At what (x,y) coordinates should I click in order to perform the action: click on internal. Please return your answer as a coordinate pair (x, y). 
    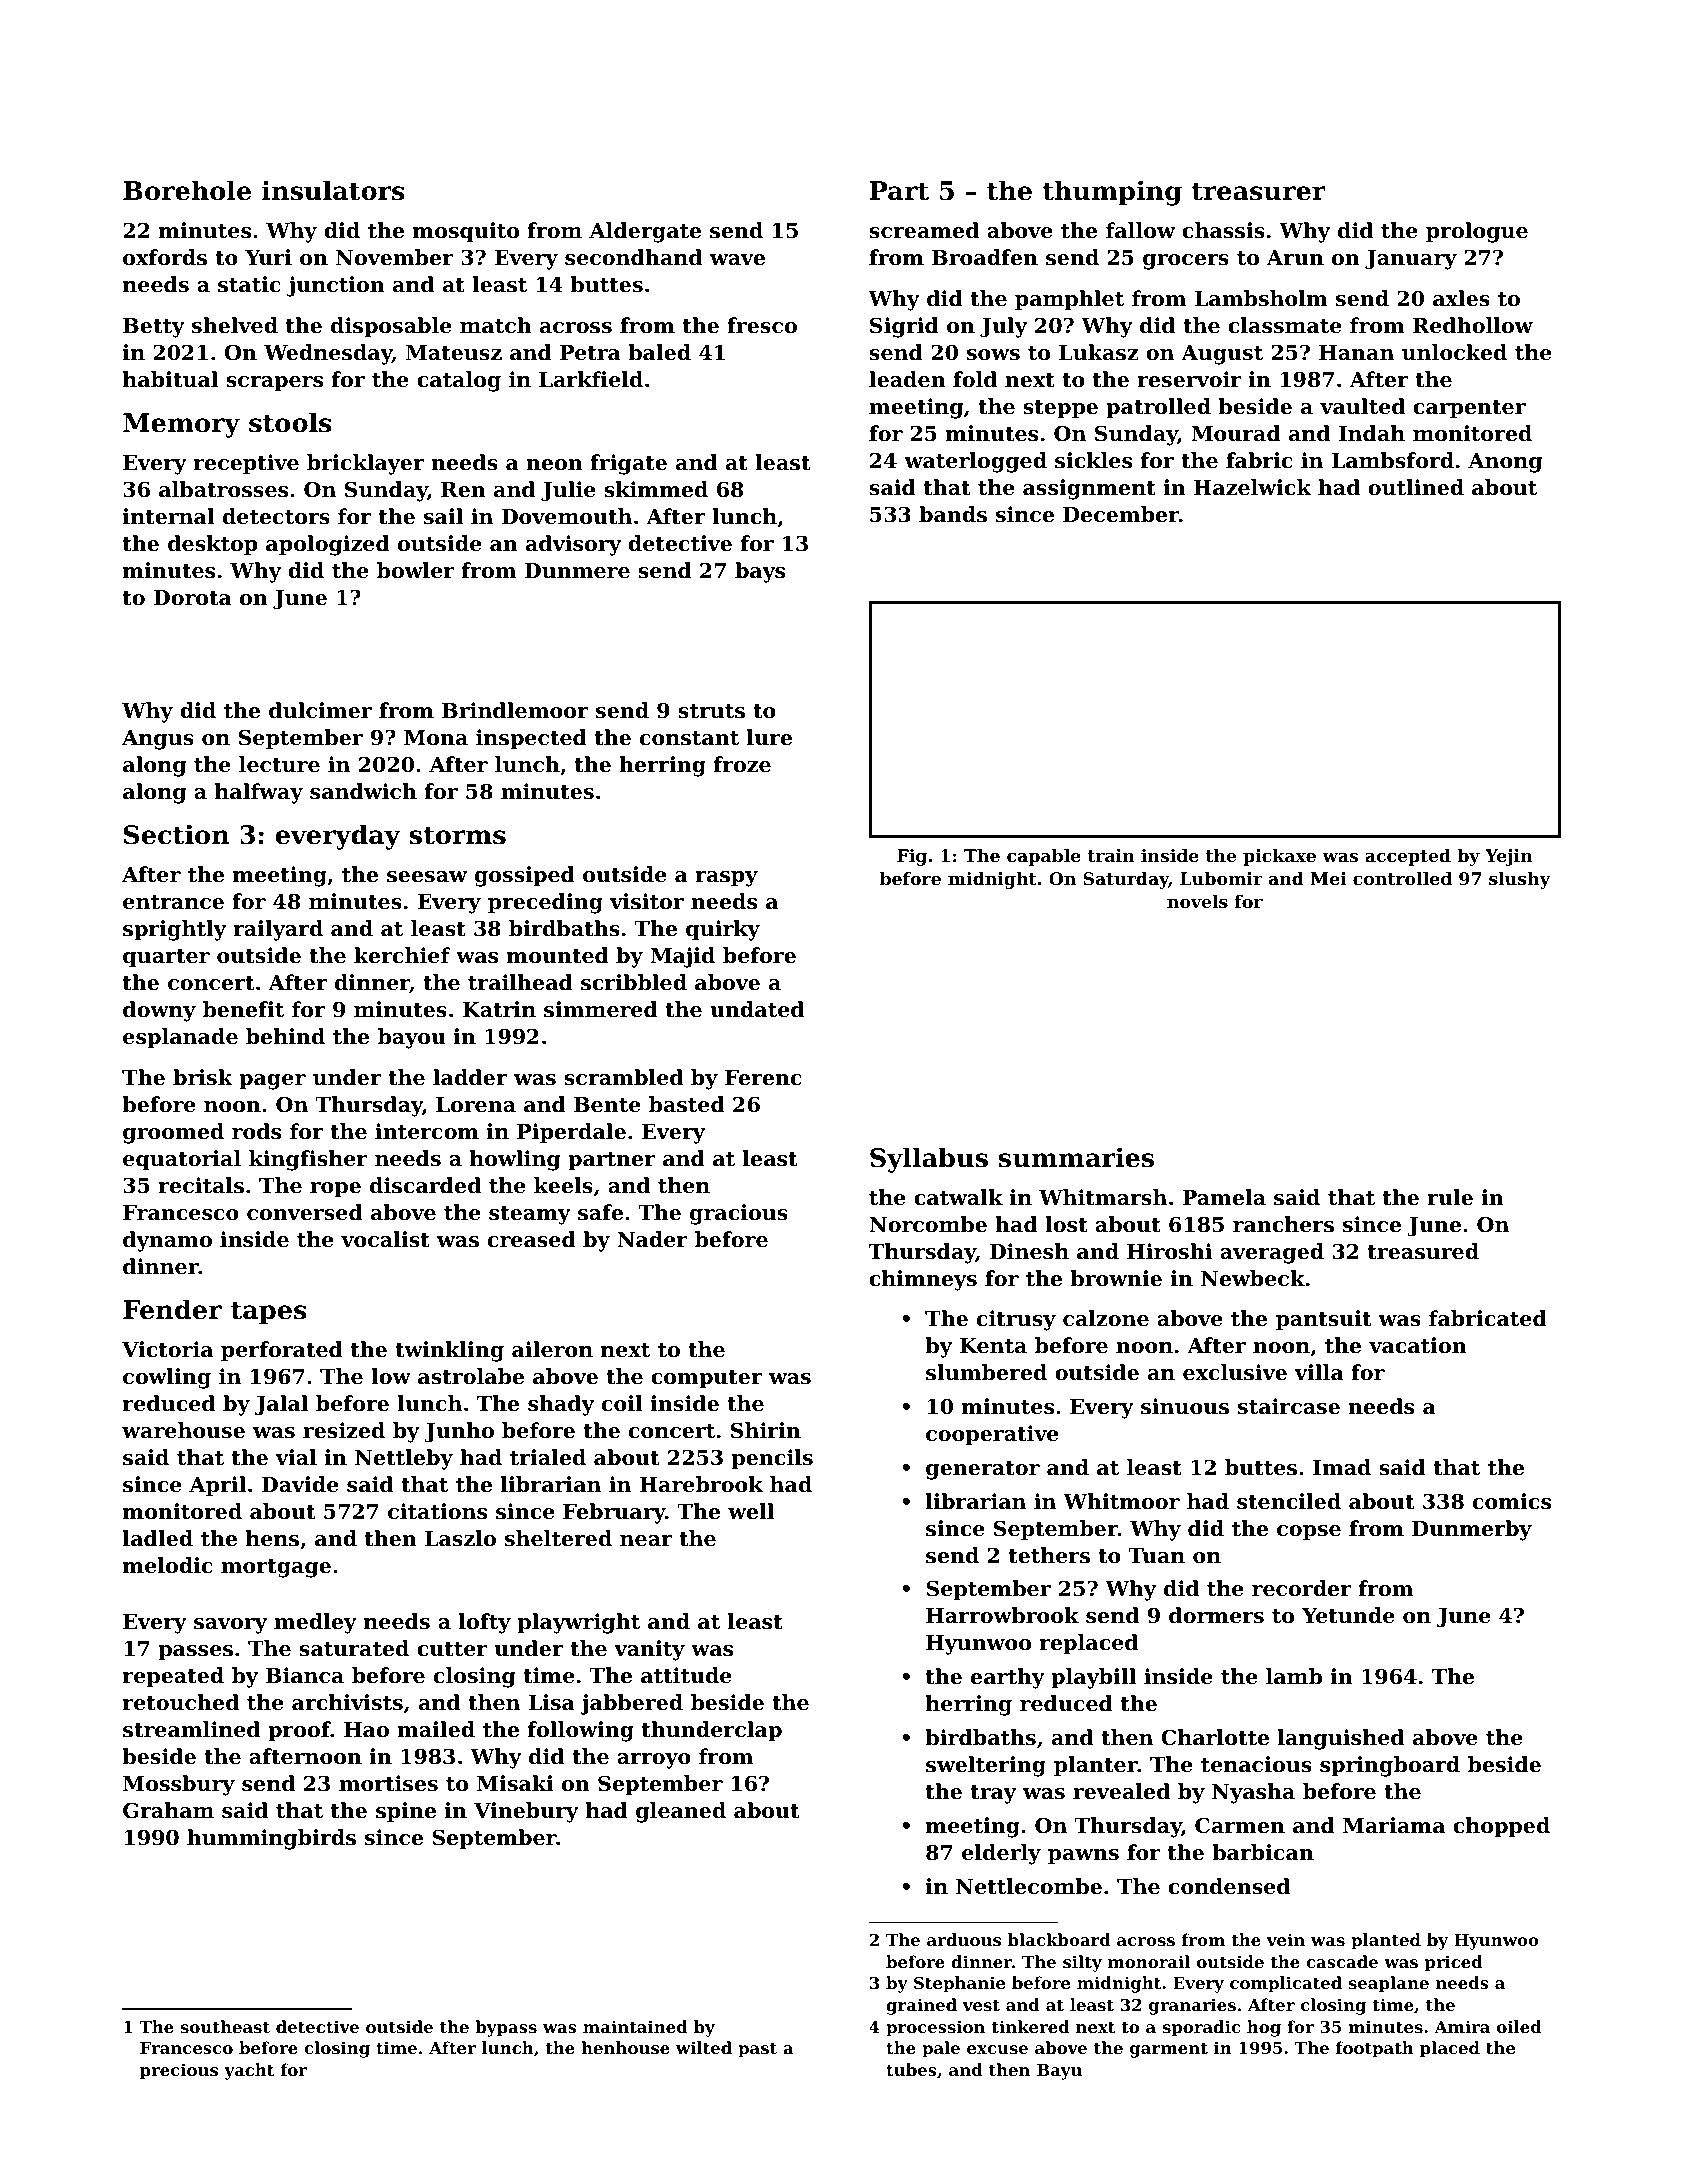
    Looking at the image, I should click on (169, 516).
